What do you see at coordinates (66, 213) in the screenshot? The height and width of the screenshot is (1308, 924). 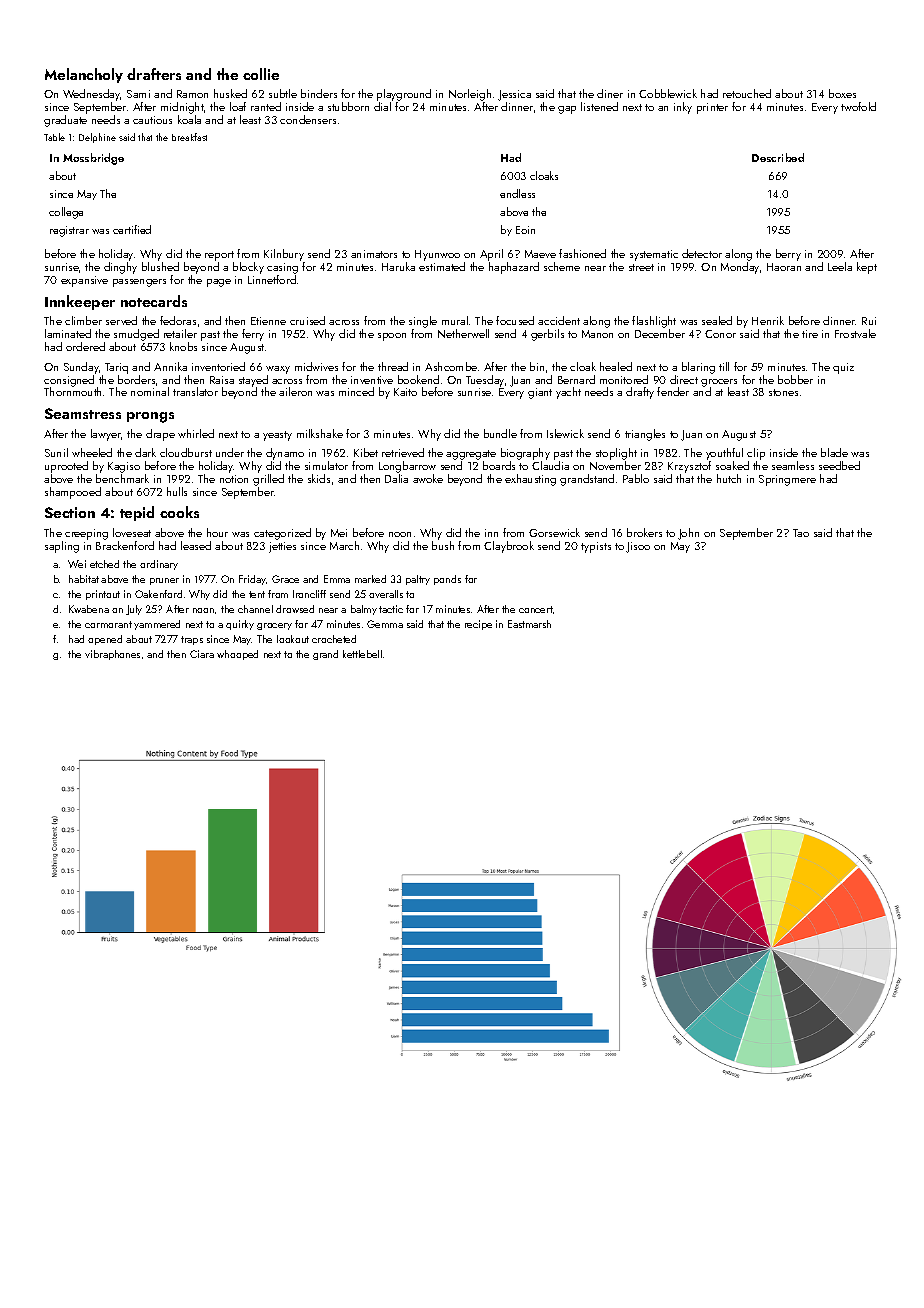 I see `college` at bounding box center [66, 213].
